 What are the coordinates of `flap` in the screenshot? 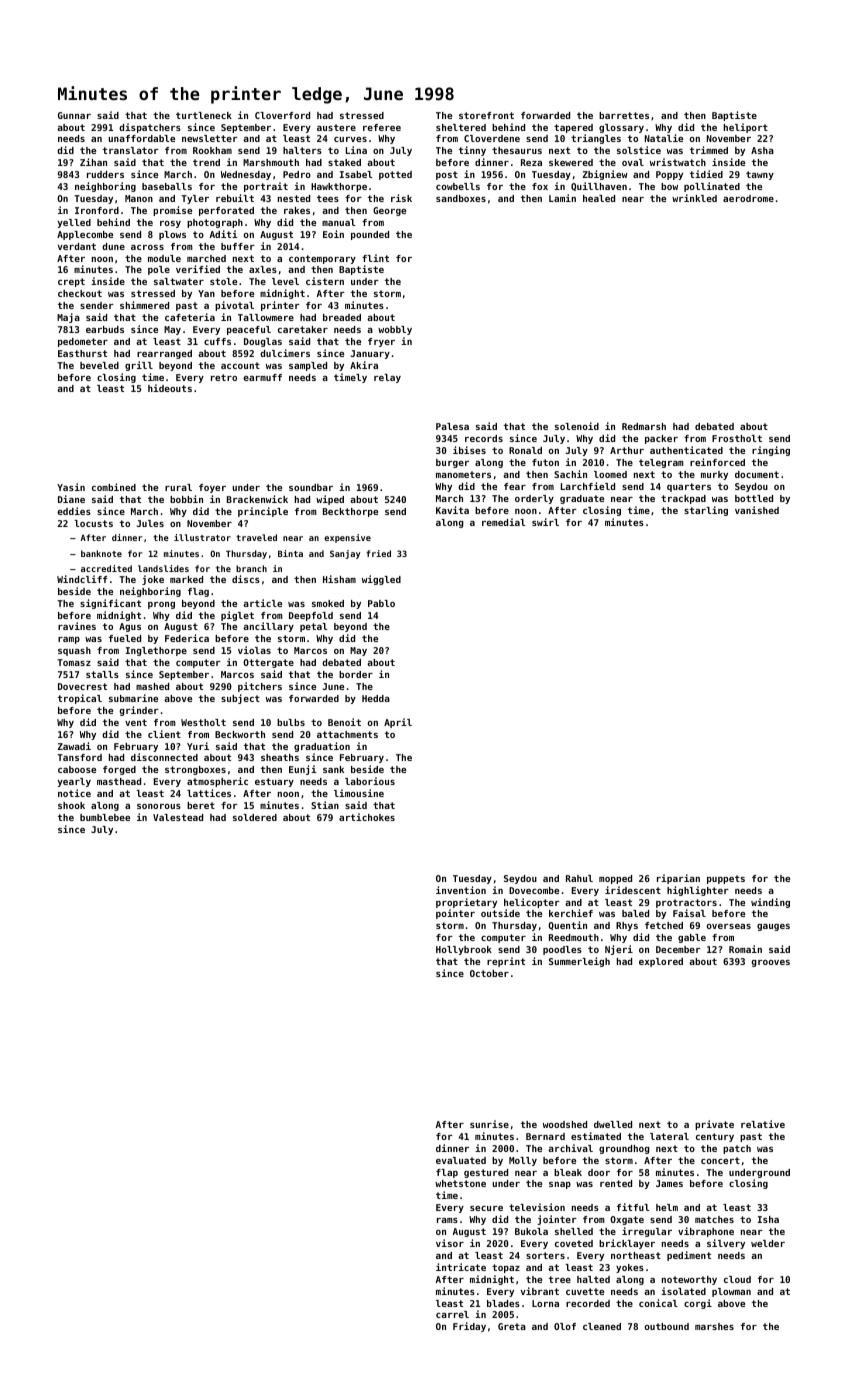 It's located at (447, 1173).
